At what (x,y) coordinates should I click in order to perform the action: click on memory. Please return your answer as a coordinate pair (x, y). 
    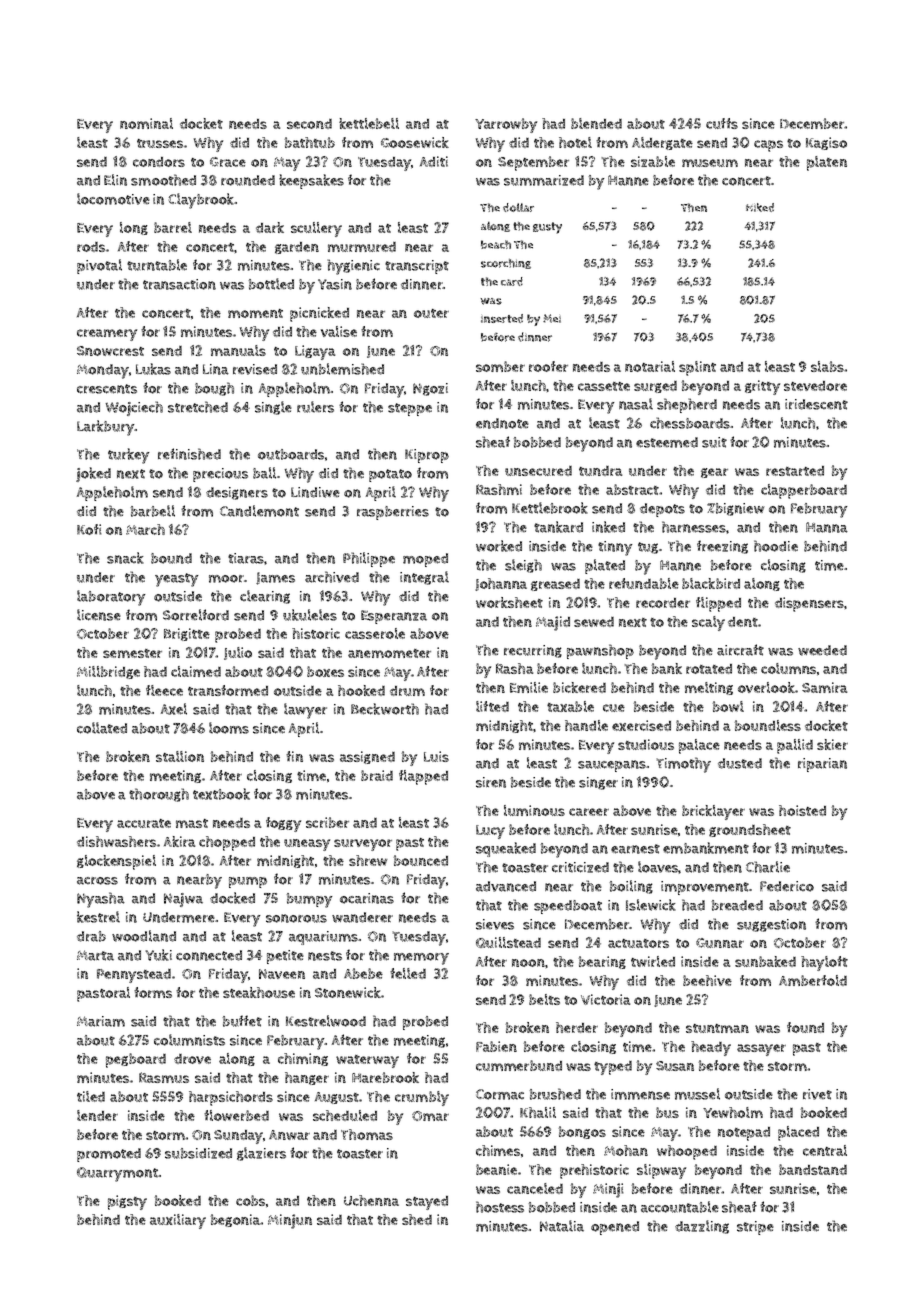
    Looking at the image, I should click on (421, 959).
